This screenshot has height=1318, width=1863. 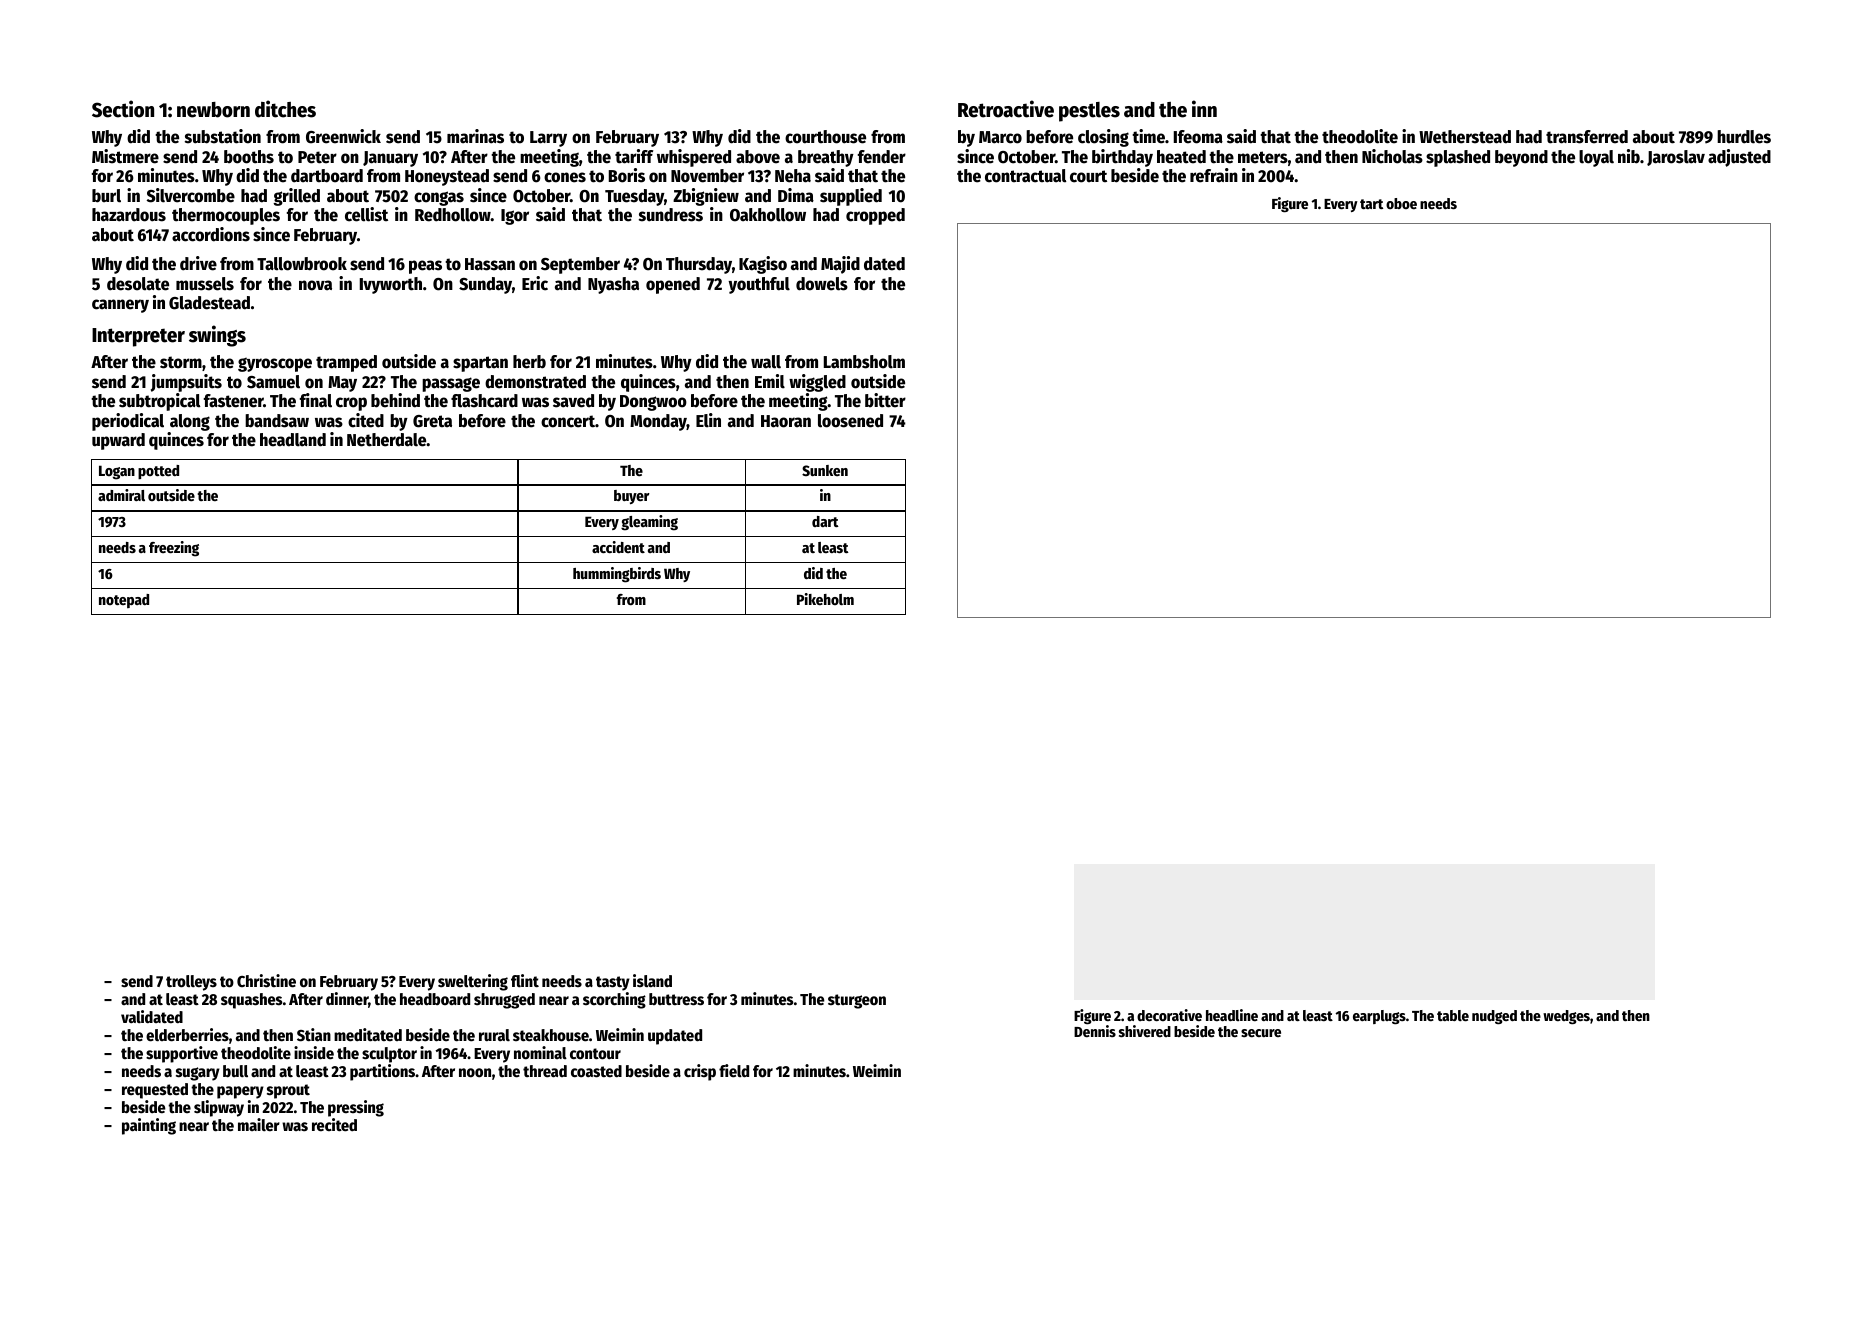 I want to click on adjusted, so click(x=1739, y=158).
